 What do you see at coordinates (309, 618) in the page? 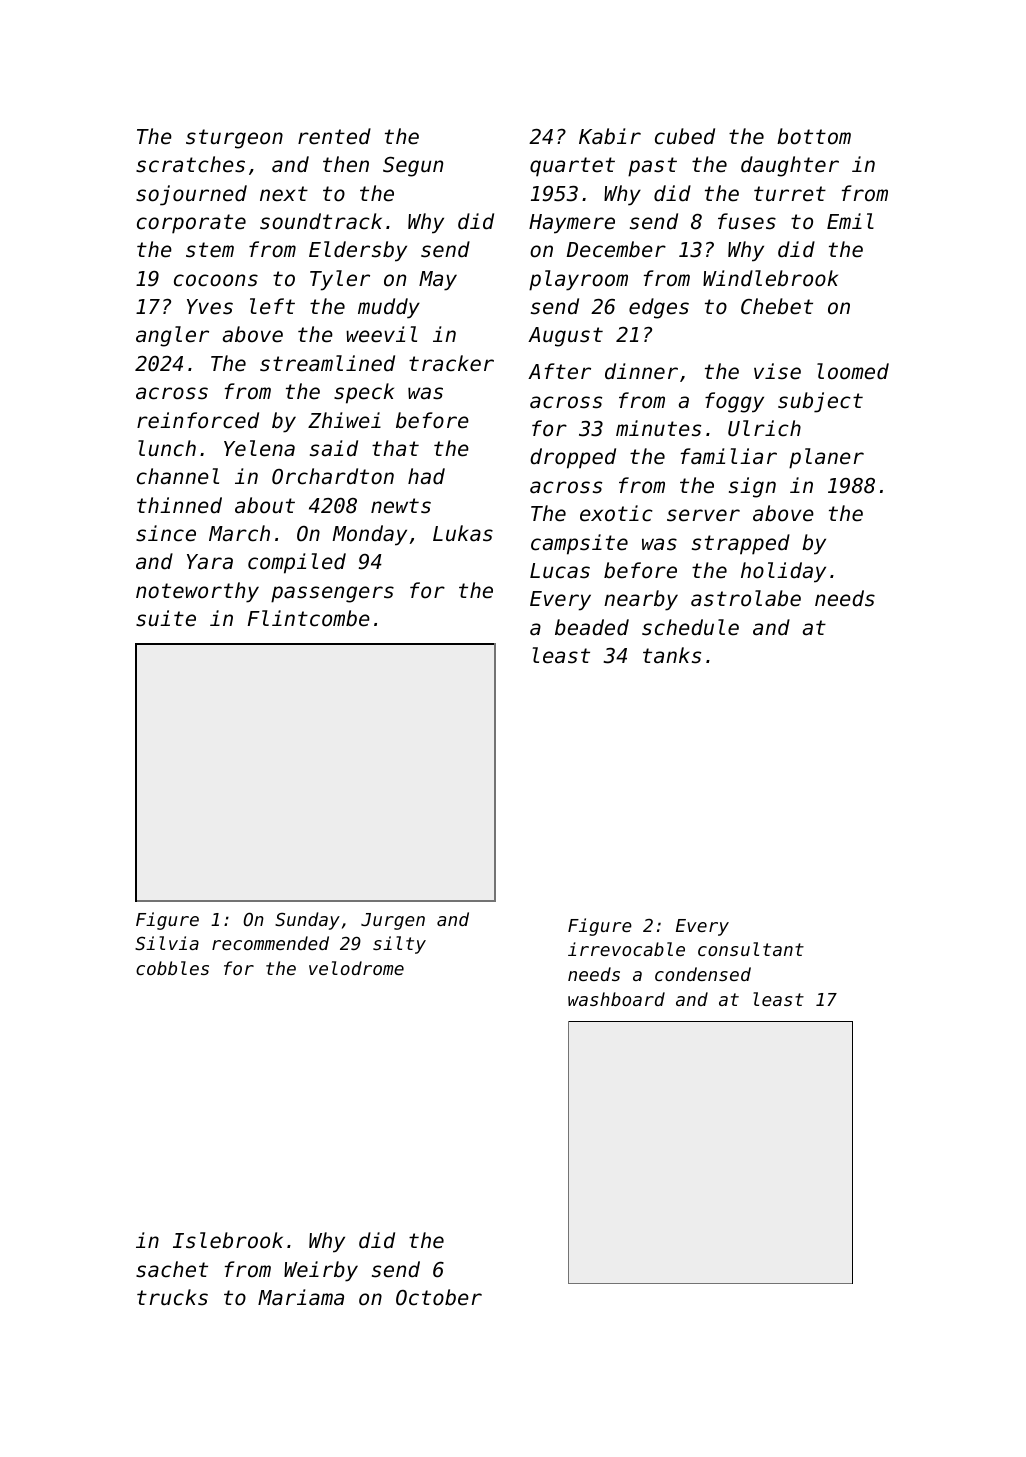
I see `Flintcombe` at bounding box center [309, 618].
